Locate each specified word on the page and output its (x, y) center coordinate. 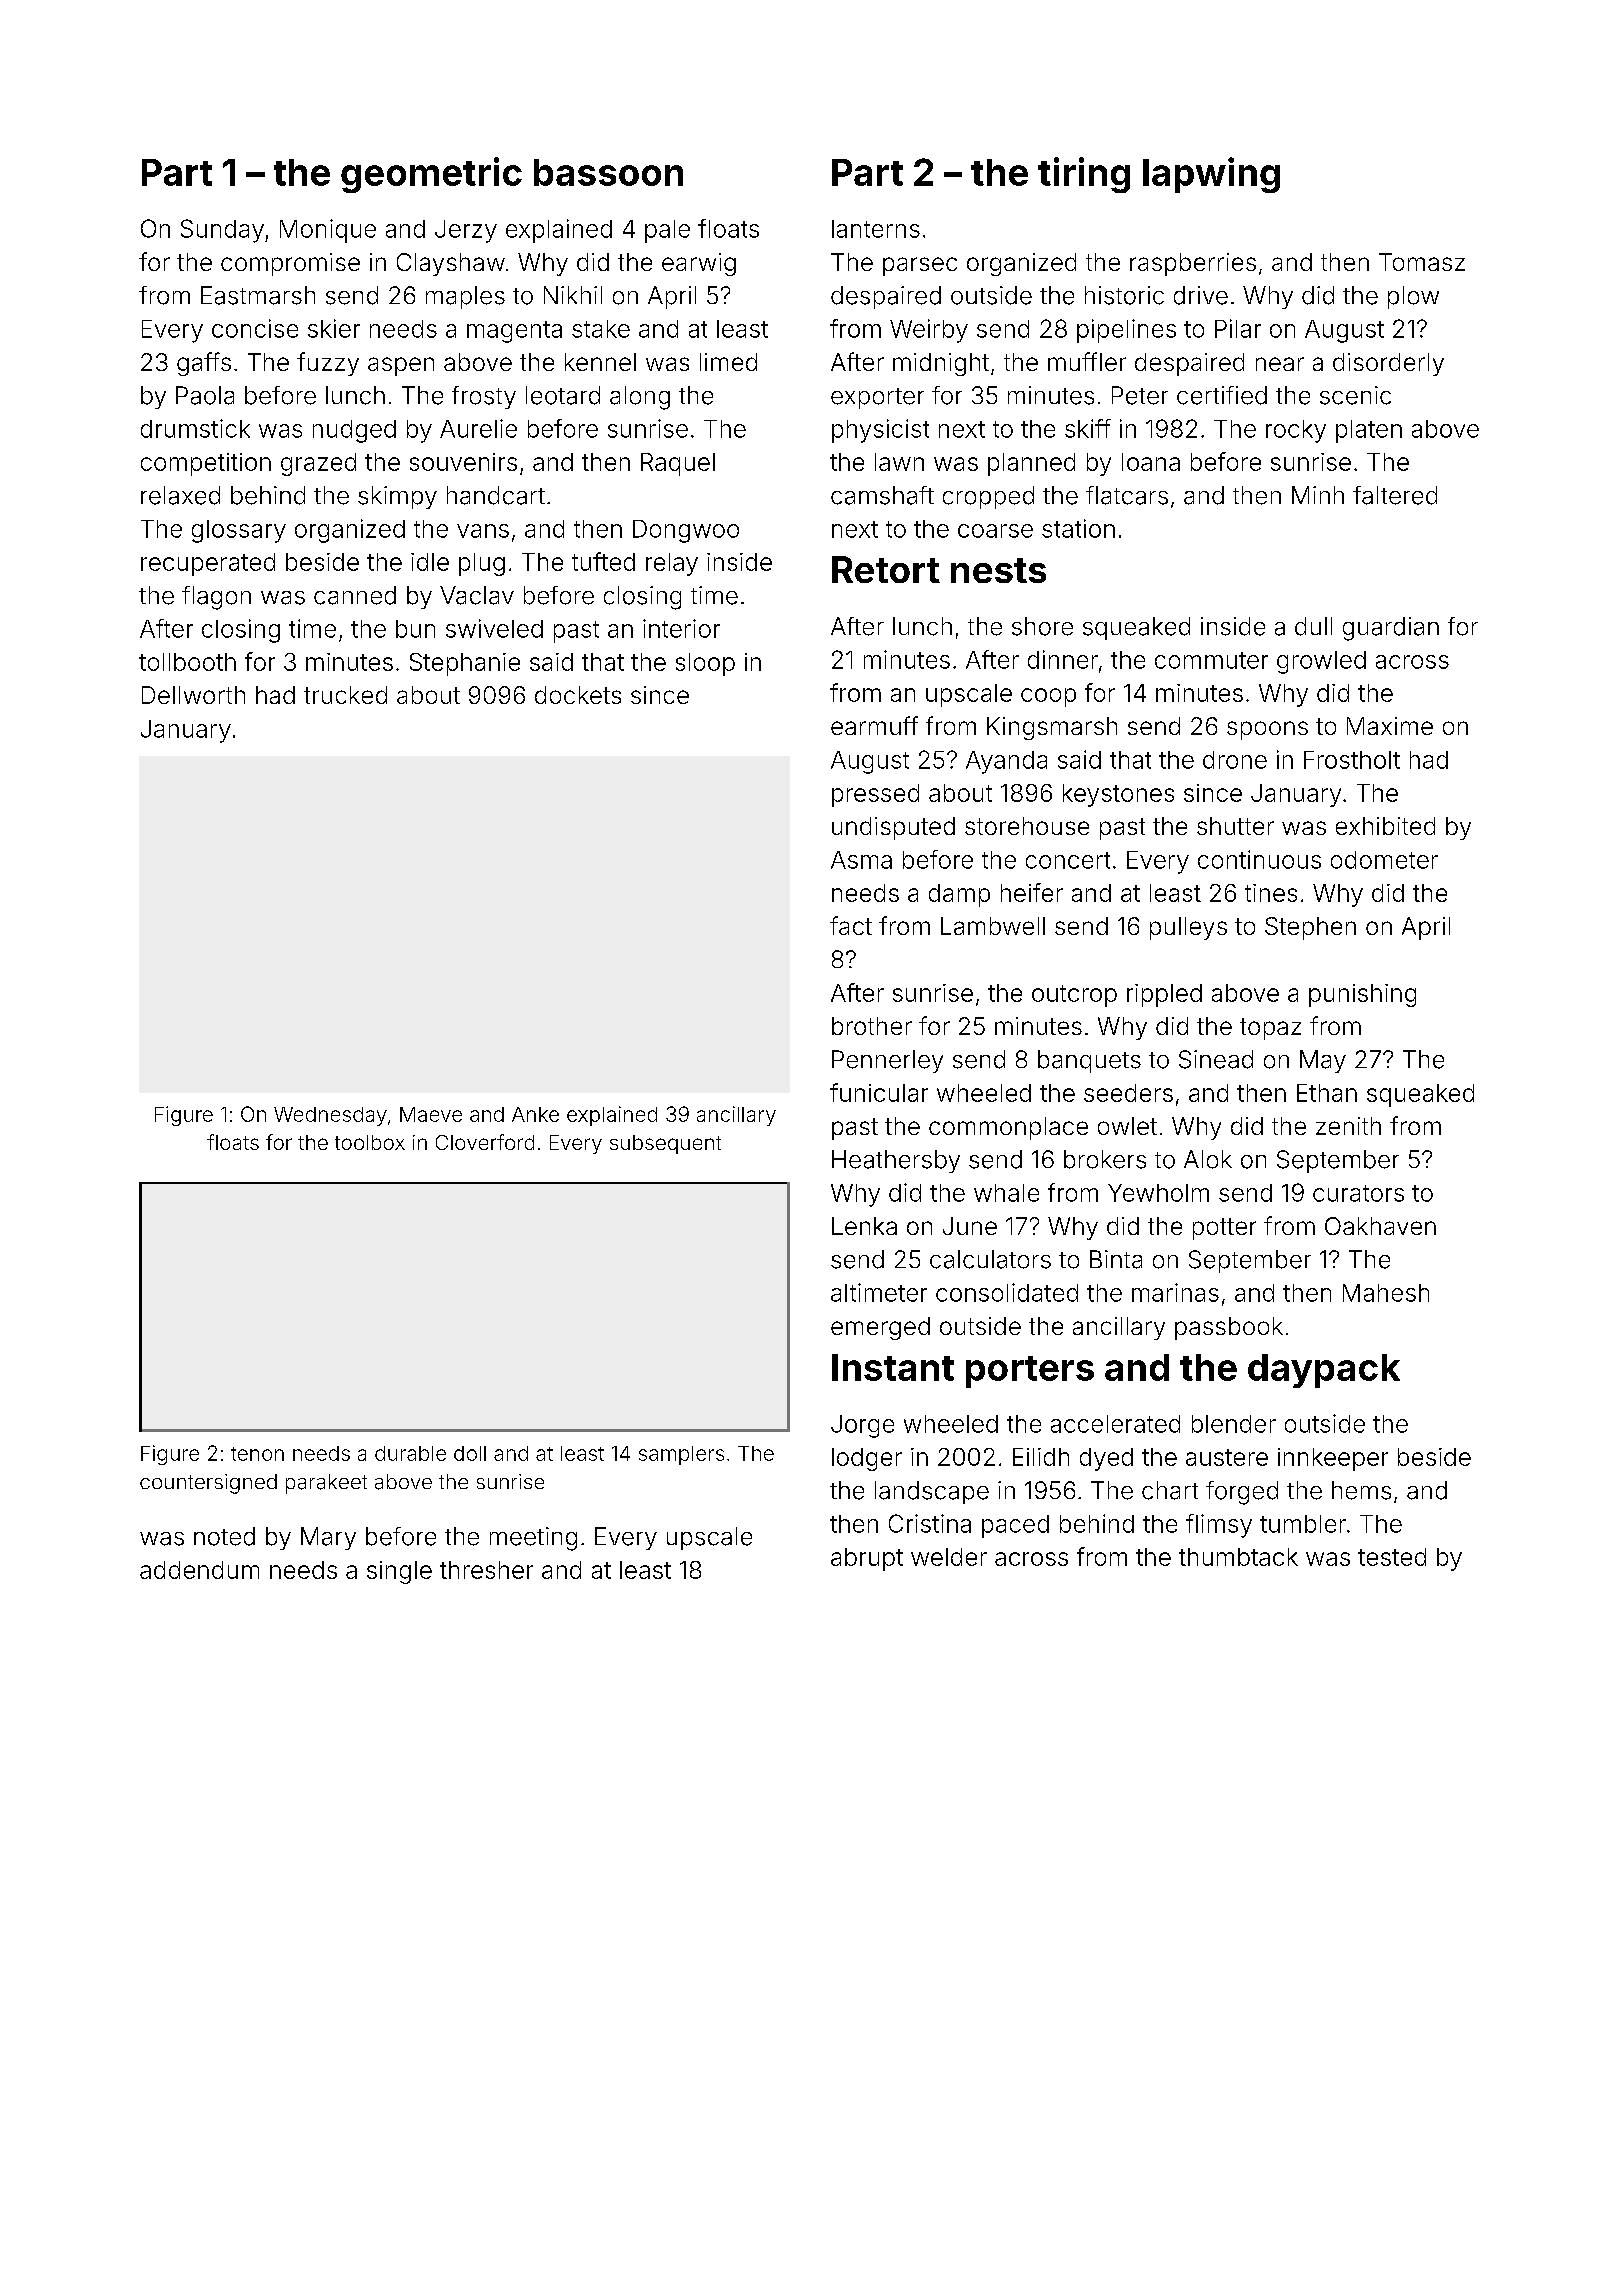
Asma (861, 860)
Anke (535, 1114)
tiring (1084, 175)
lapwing (1211, 175)
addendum (199, 1570)
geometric (431, 175)
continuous (1259, 859)
